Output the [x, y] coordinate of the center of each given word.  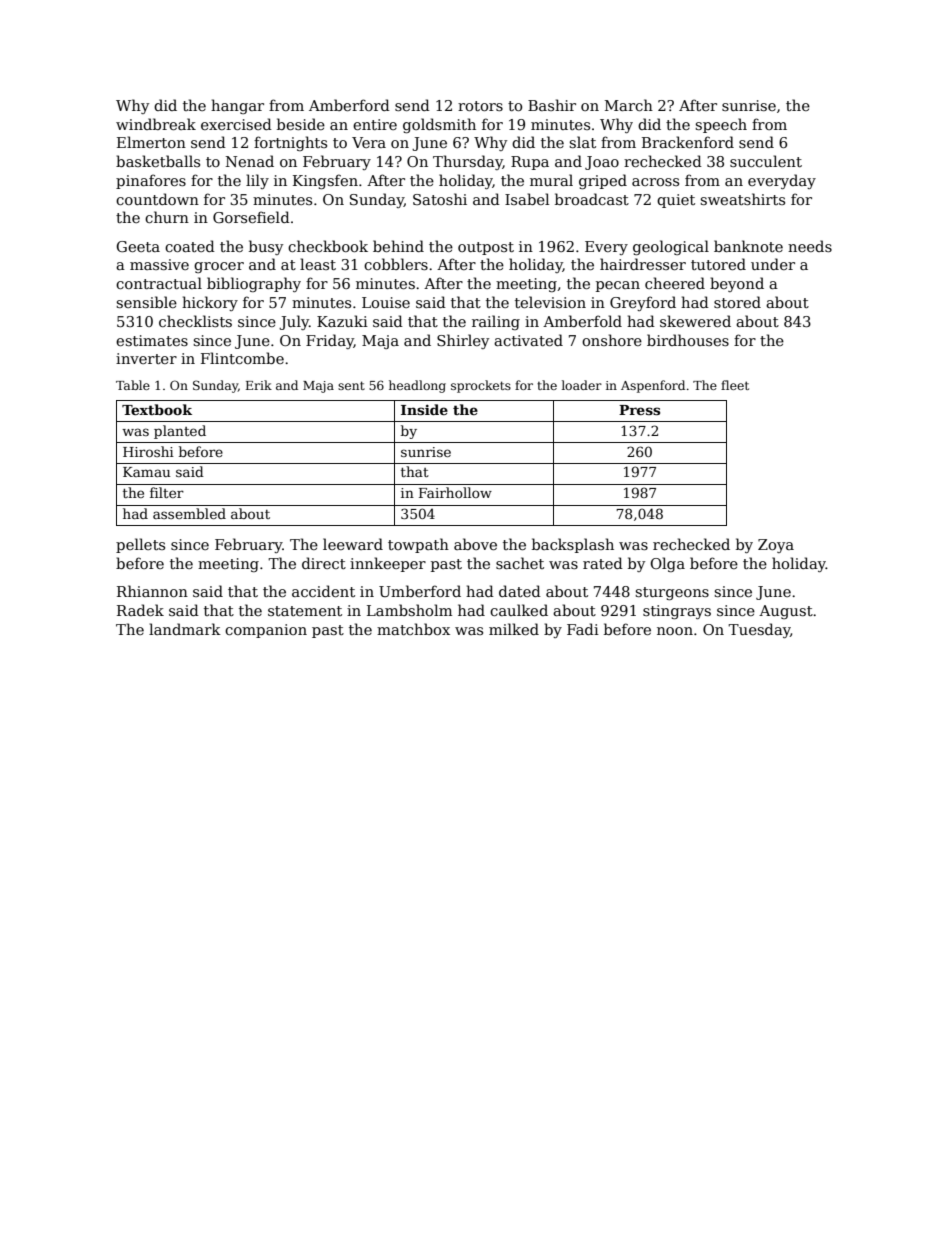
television [550, 302]
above [475, 544]
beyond [737, 284]
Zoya [776, 546]
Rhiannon [152, 591]
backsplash [573, 545]
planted [180, 432]
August [786, 612]
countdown [157, 199]
